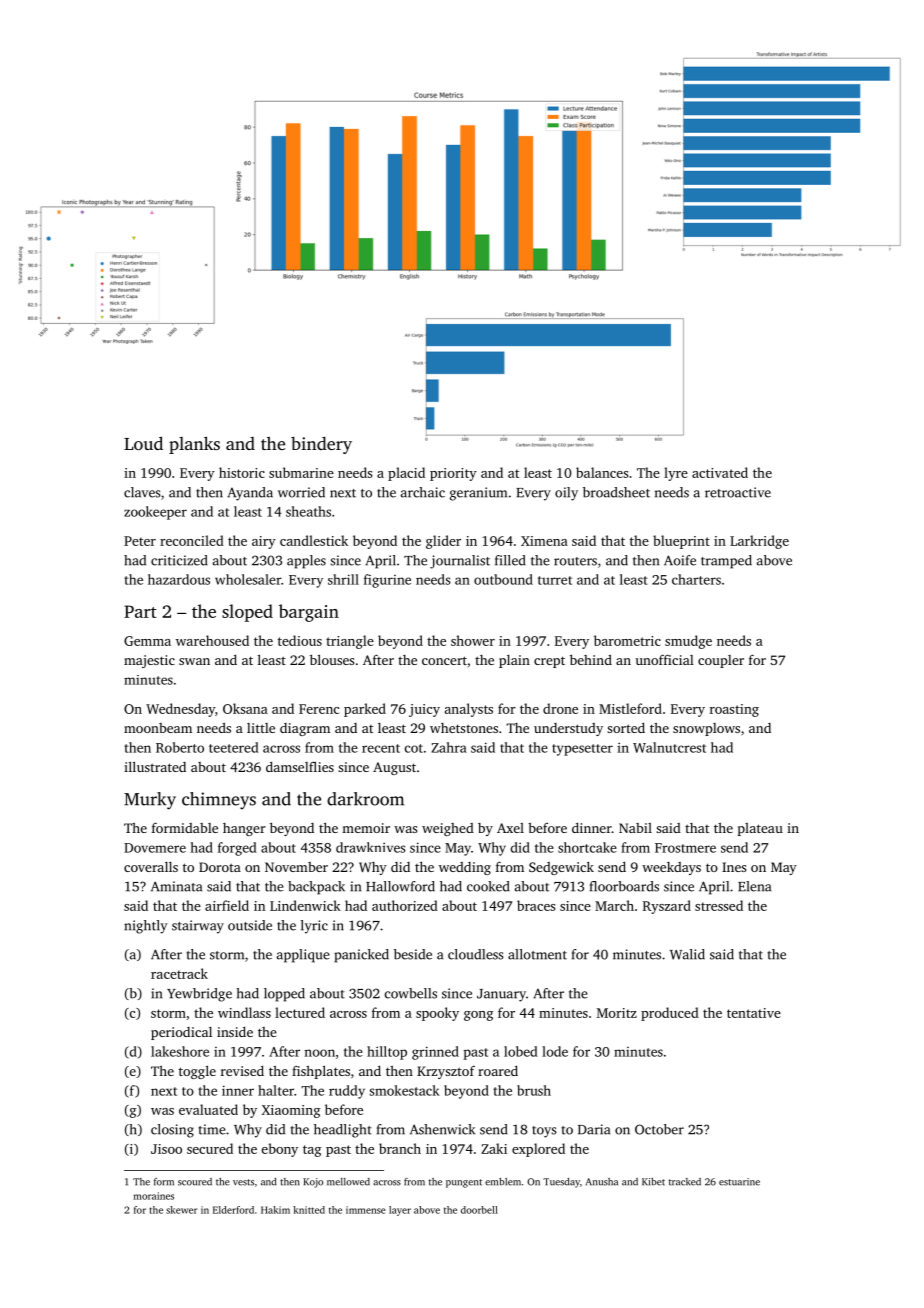  I want to click on teetered, so click(234, 747).
